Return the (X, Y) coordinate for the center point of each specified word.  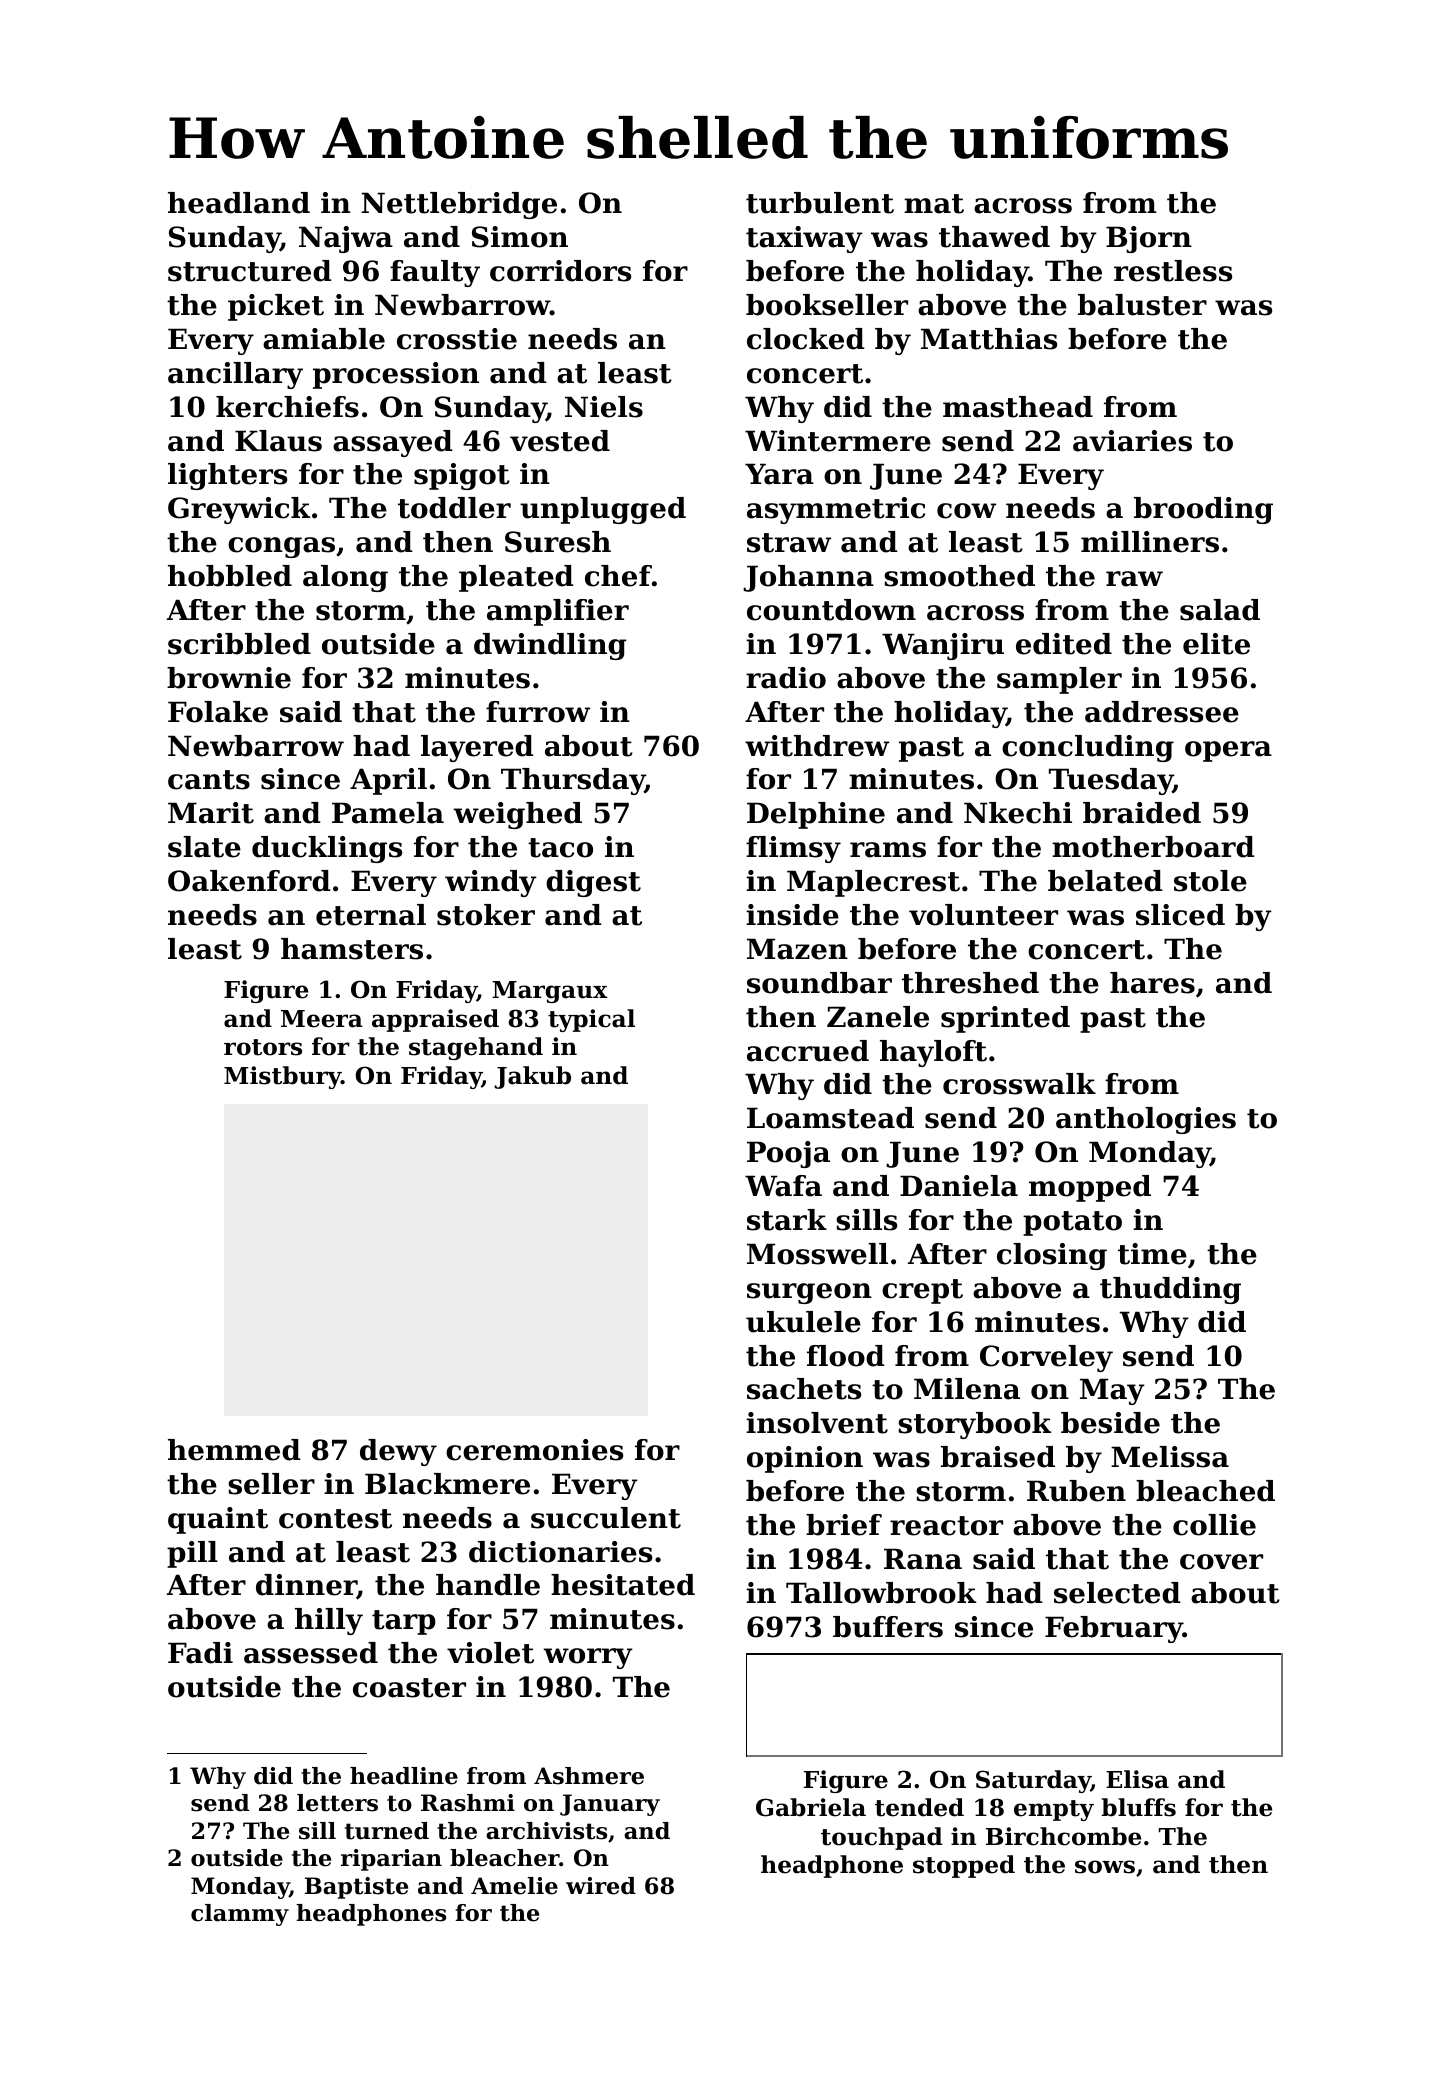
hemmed (234, 1450)
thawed (994, 237)
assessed (311, 1653)
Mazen (797, 949)
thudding (1170, 1290)
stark (787, 1220)
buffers (888, 1627)
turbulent (820, 203)
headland (239, 203)
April (388, 781)
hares (1152, 983)
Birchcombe (1063, 1836)
